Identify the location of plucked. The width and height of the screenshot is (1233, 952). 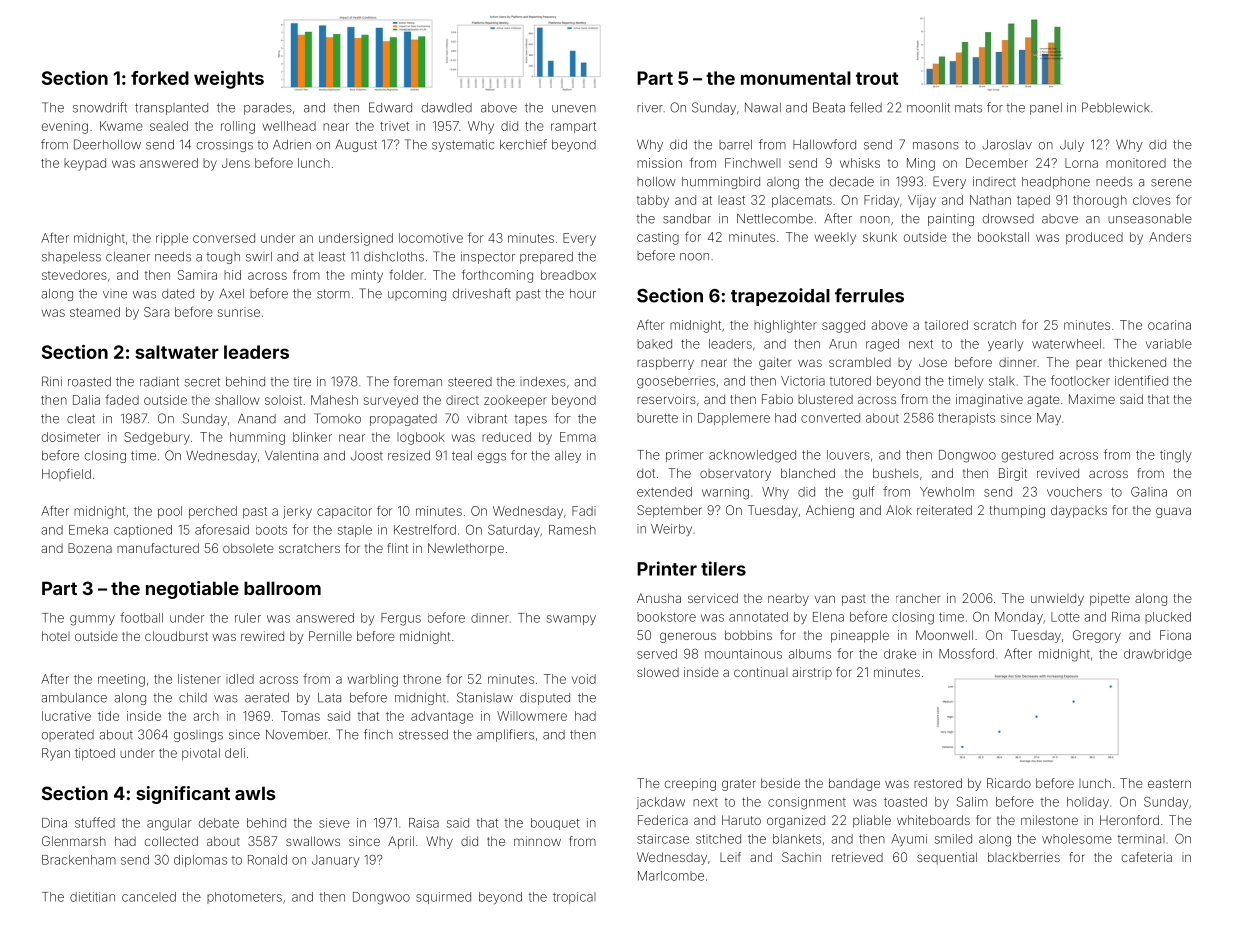
(1168, 618).
